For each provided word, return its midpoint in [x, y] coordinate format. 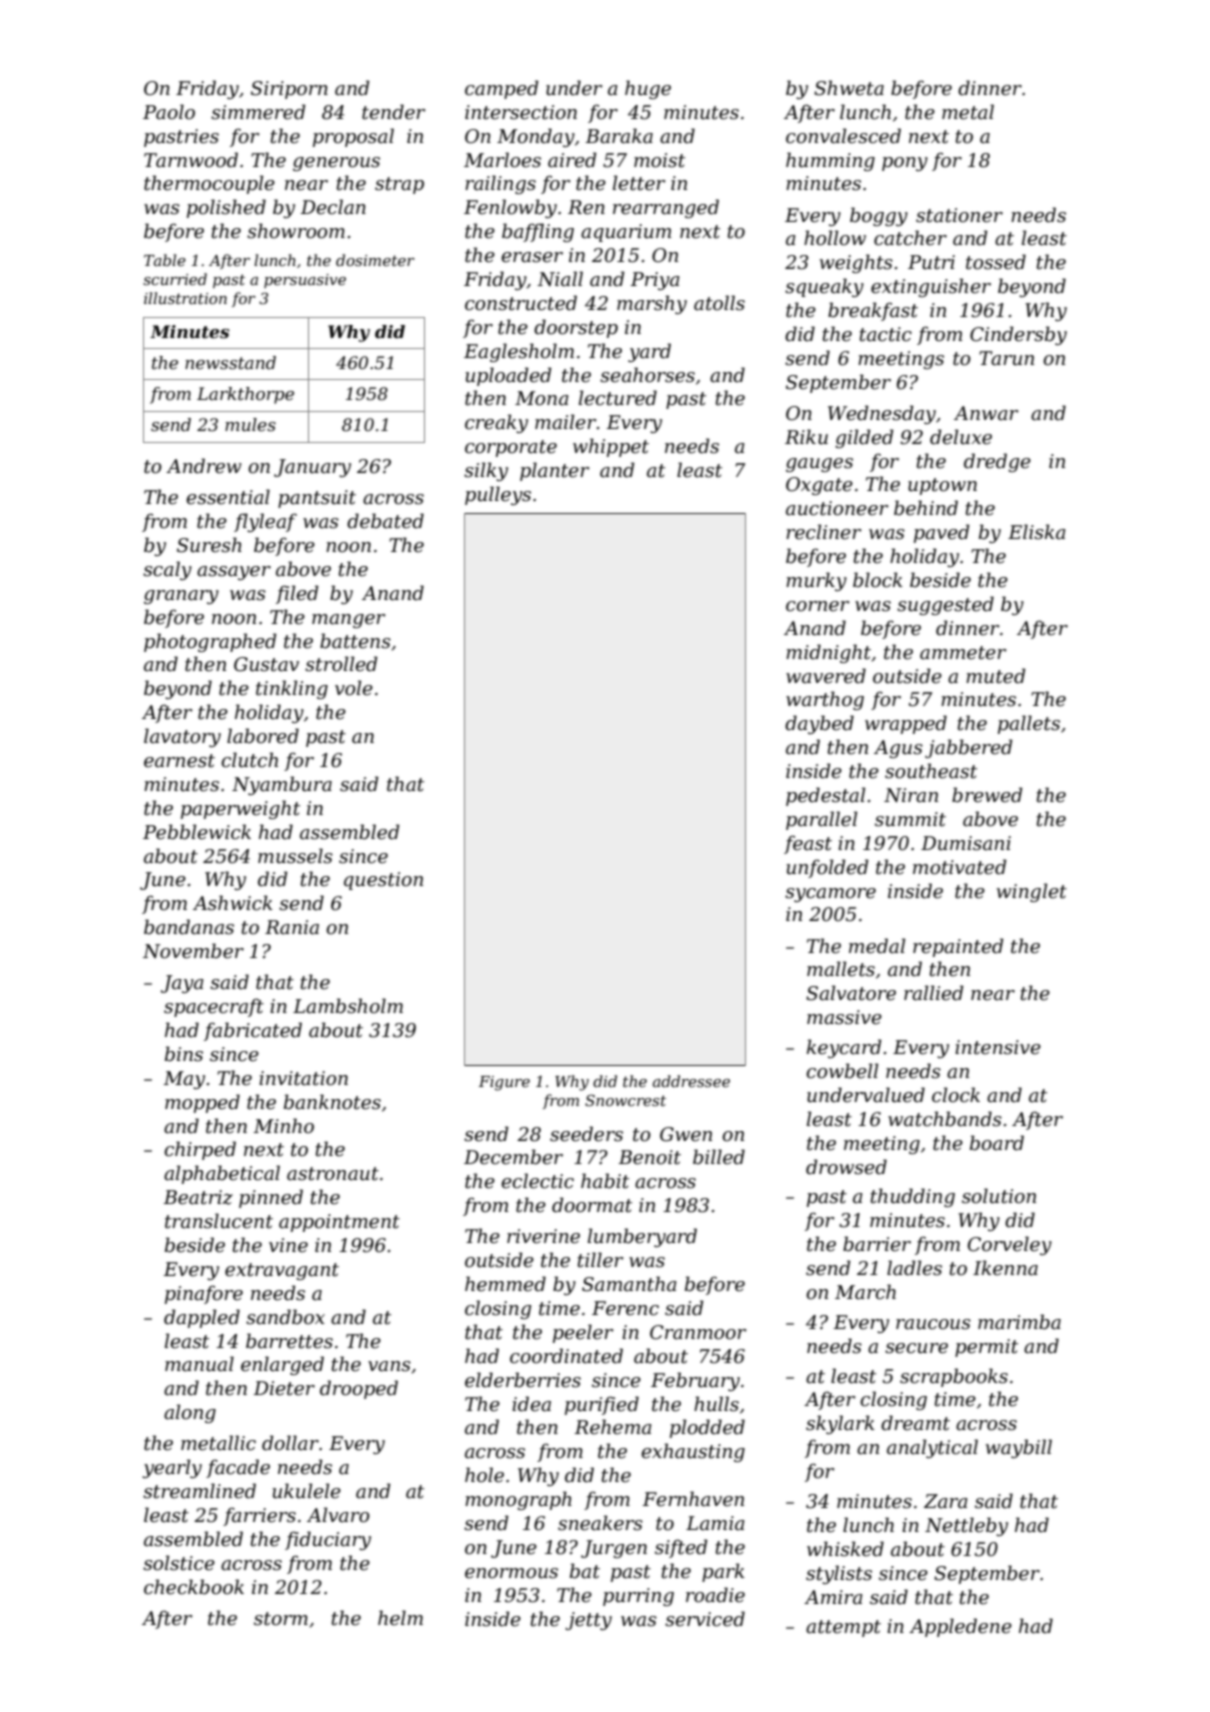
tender [393, 112]
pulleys [498, 495]
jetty [588, 1621]
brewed [987, 795]
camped [501, 89]
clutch [249, 760]
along [190, 1413]
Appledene [960, 1627]
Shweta [849, 88]
